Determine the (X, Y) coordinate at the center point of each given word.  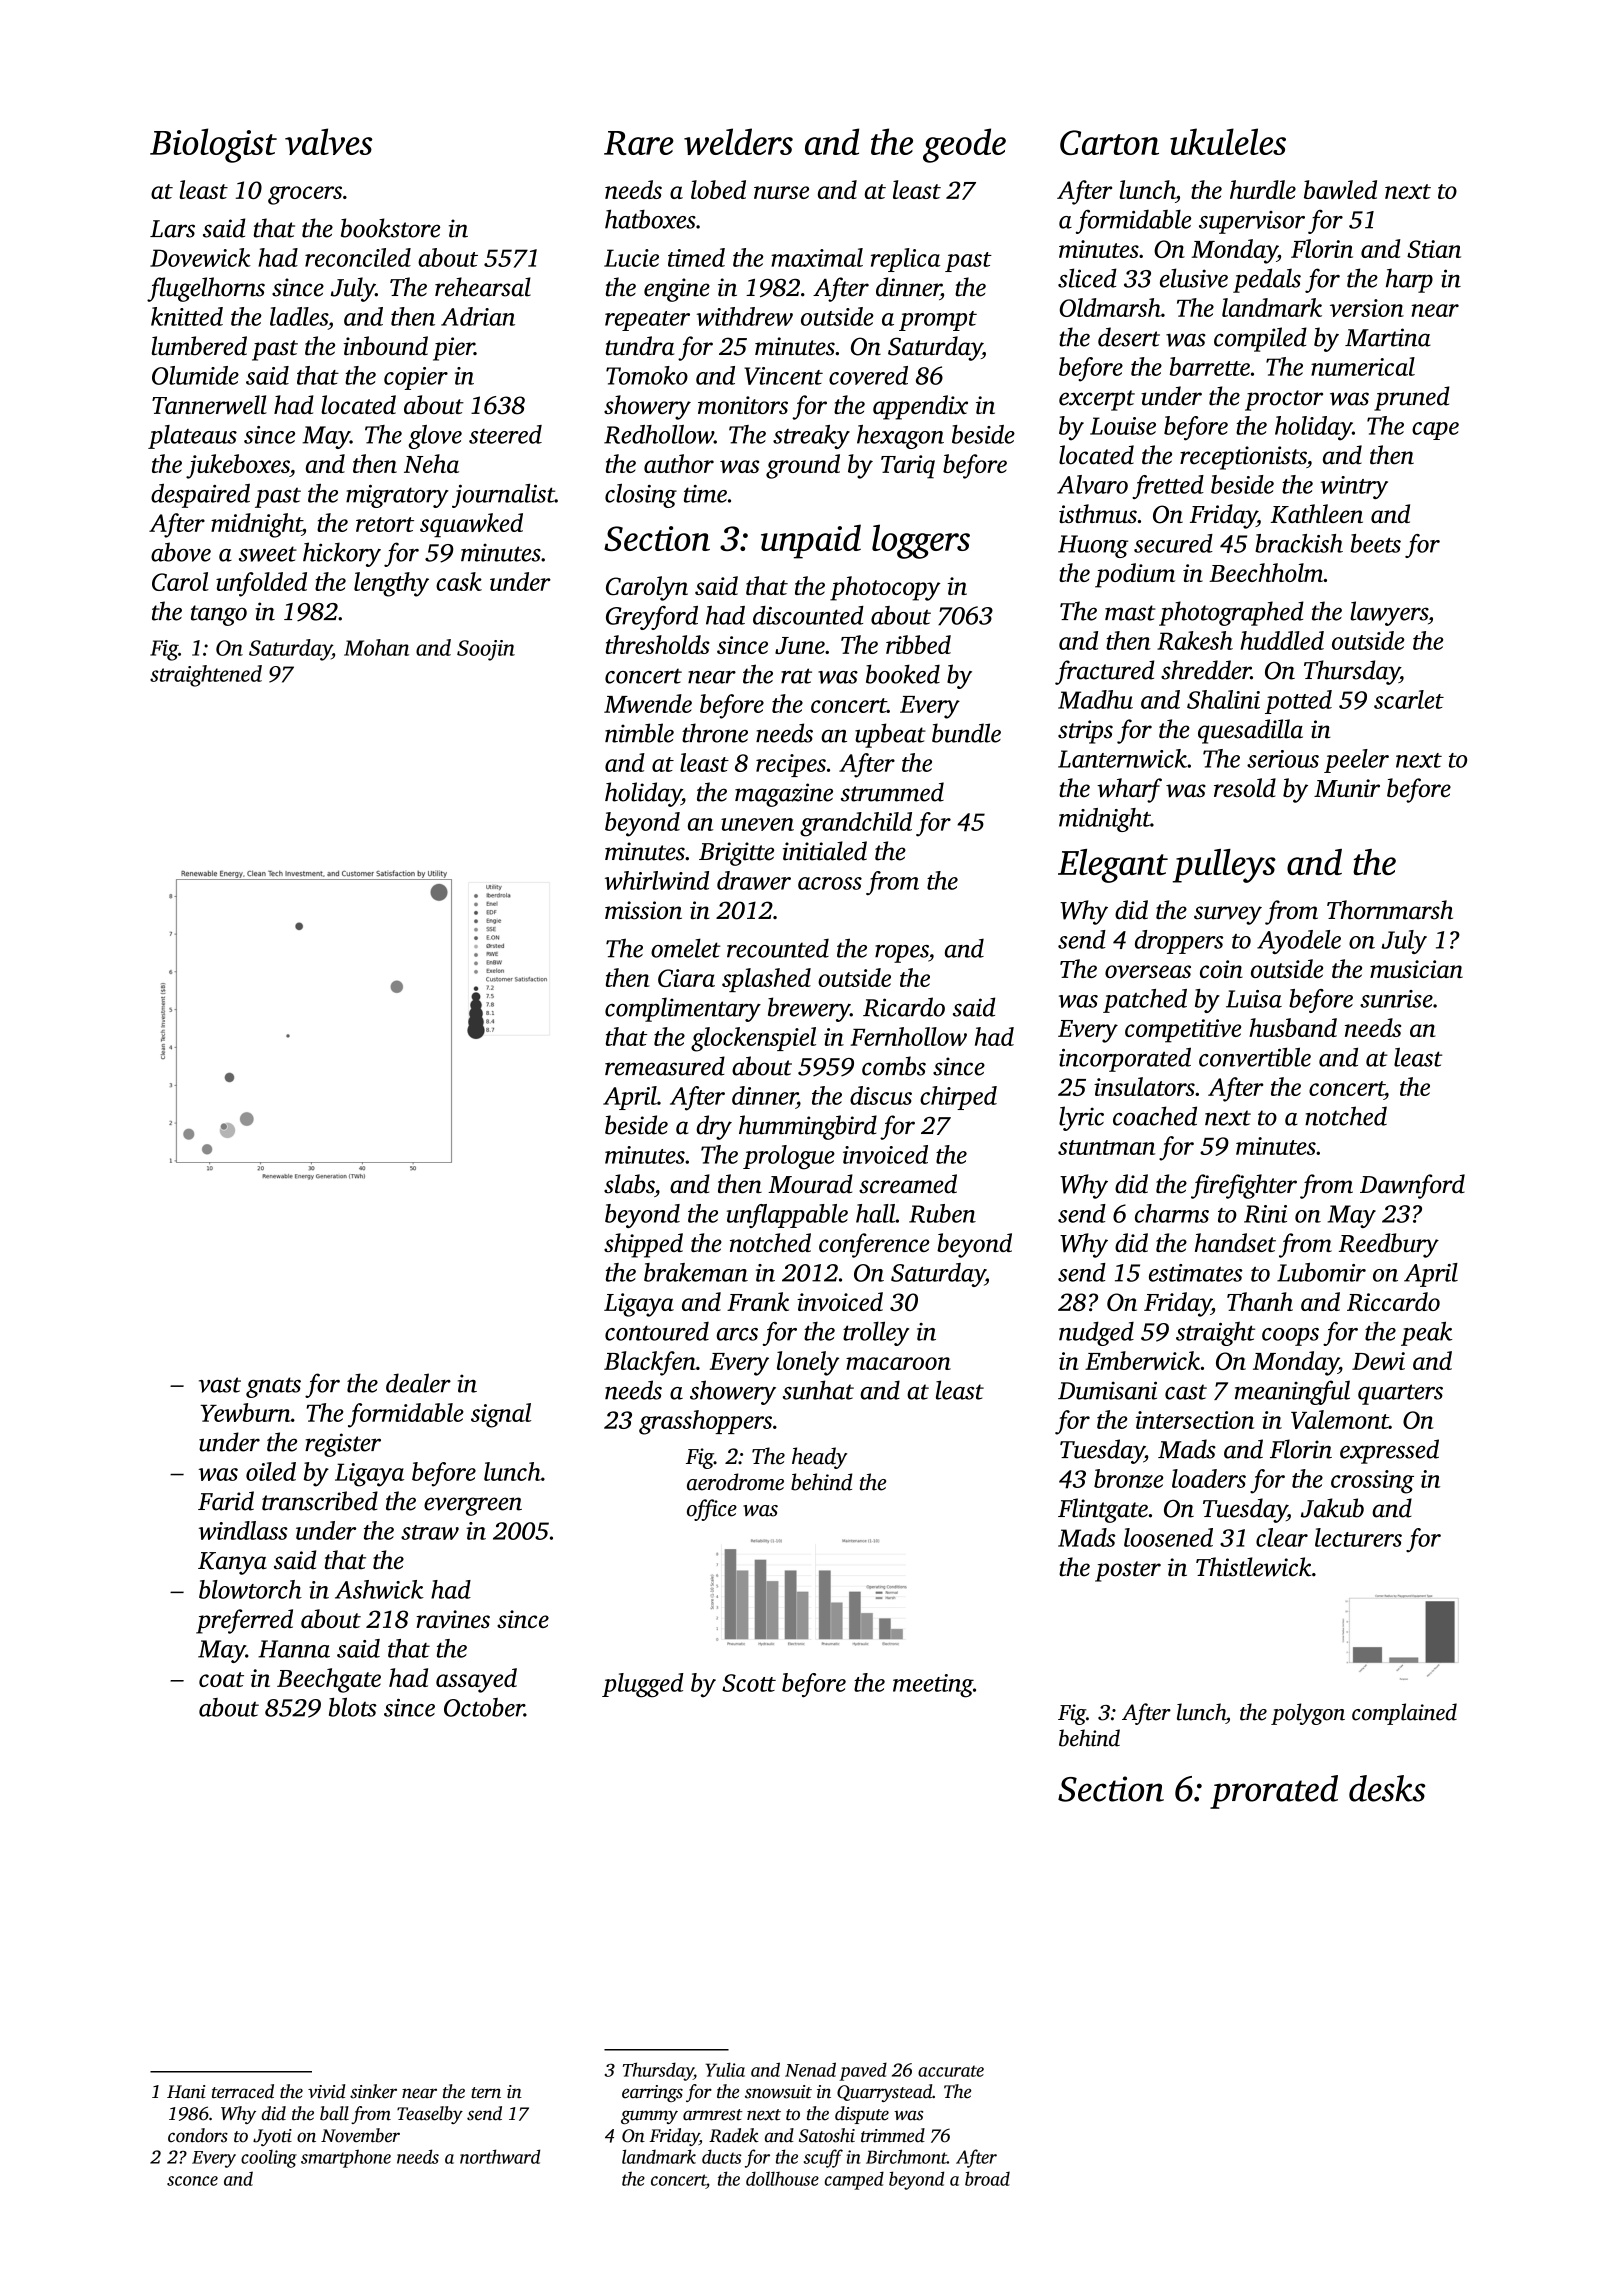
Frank (758, 1301)
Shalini (1223, 699)
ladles (299, 316)
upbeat (890, 735)
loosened (1168, 1537)
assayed (476, 1680)
